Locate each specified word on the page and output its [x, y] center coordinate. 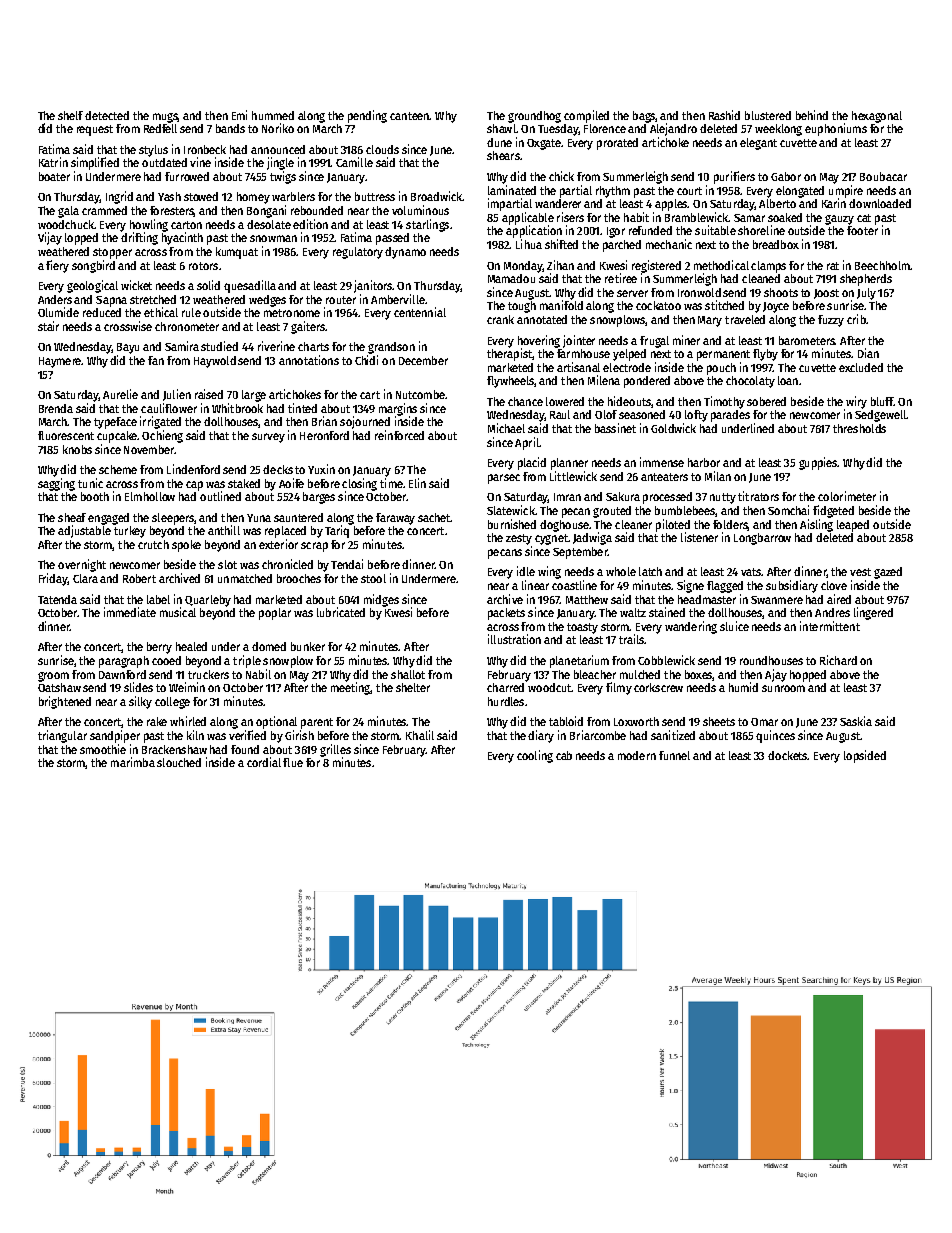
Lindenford [193, 469]
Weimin [187, 687]
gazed [888, 573]
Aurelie [120, 394]
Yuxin [321, 469]
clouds [382, 149]
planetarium [579, 661]
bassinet [615, 428]
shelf [70, 115]
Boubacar [883, 176]
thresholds [859, 428]
